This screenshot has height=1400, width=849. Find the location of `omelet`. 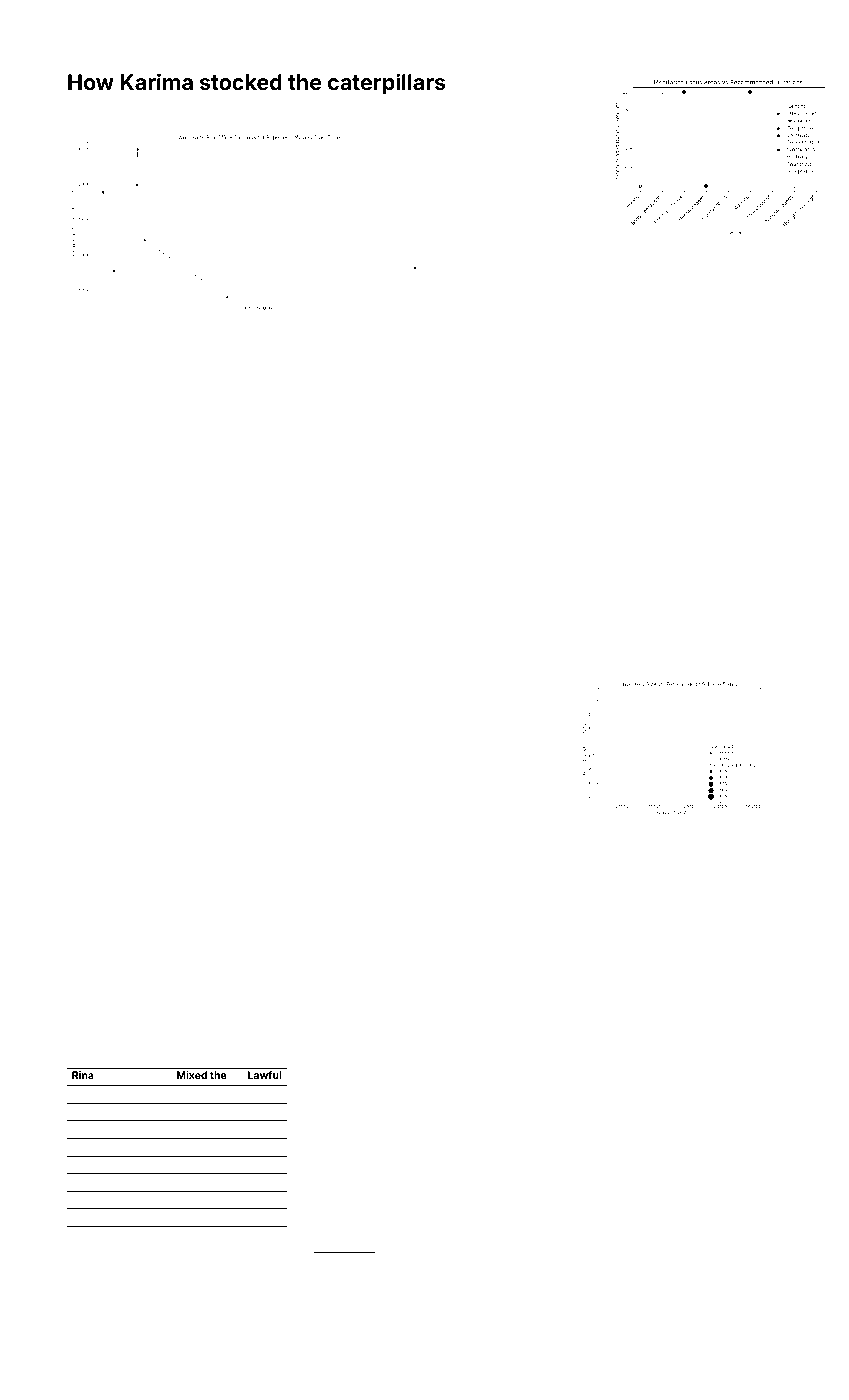

omelet is located at coordinates (459, 496).
